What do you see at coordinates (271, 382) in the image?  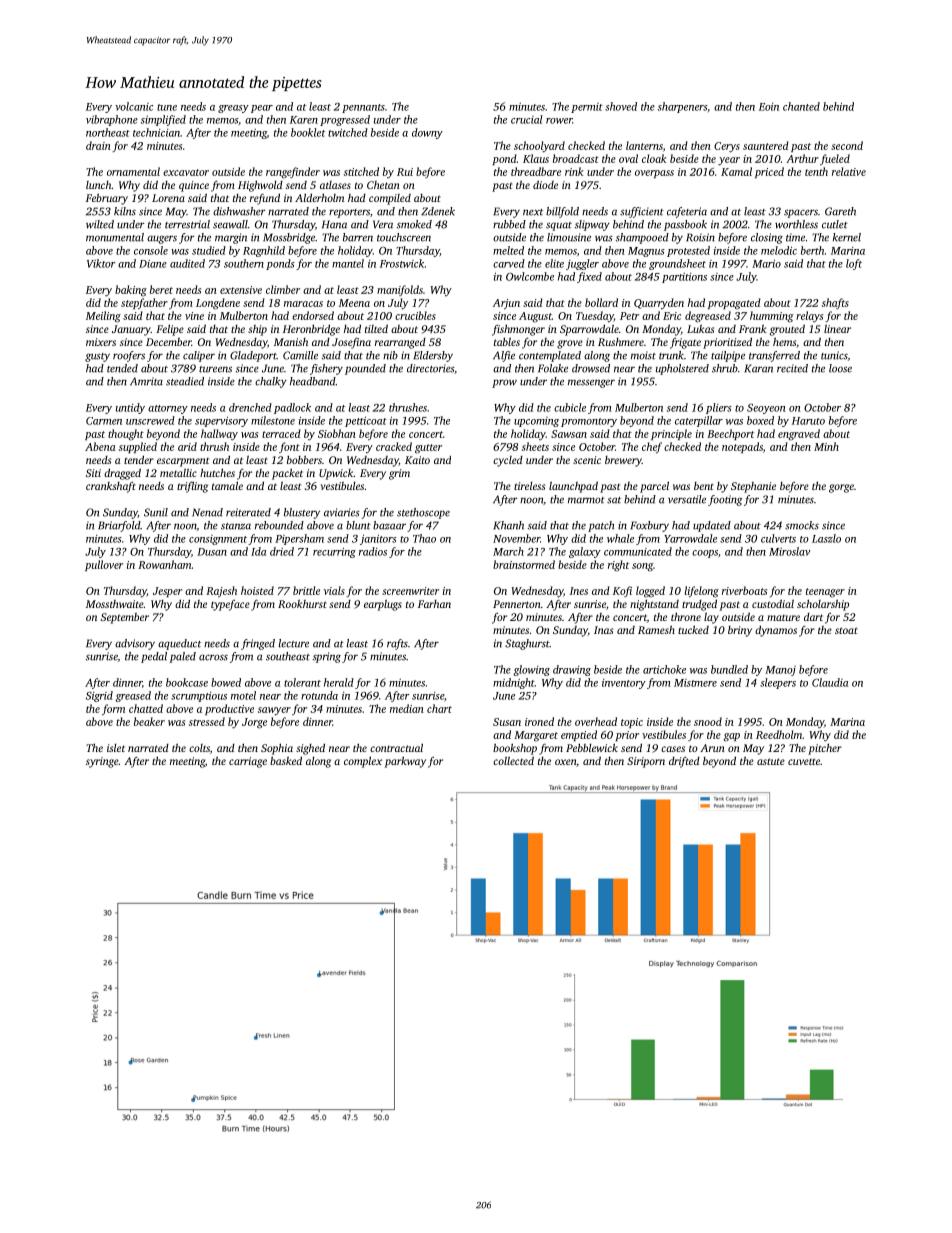 I see `chalky` at bounding box center [271, 382].
